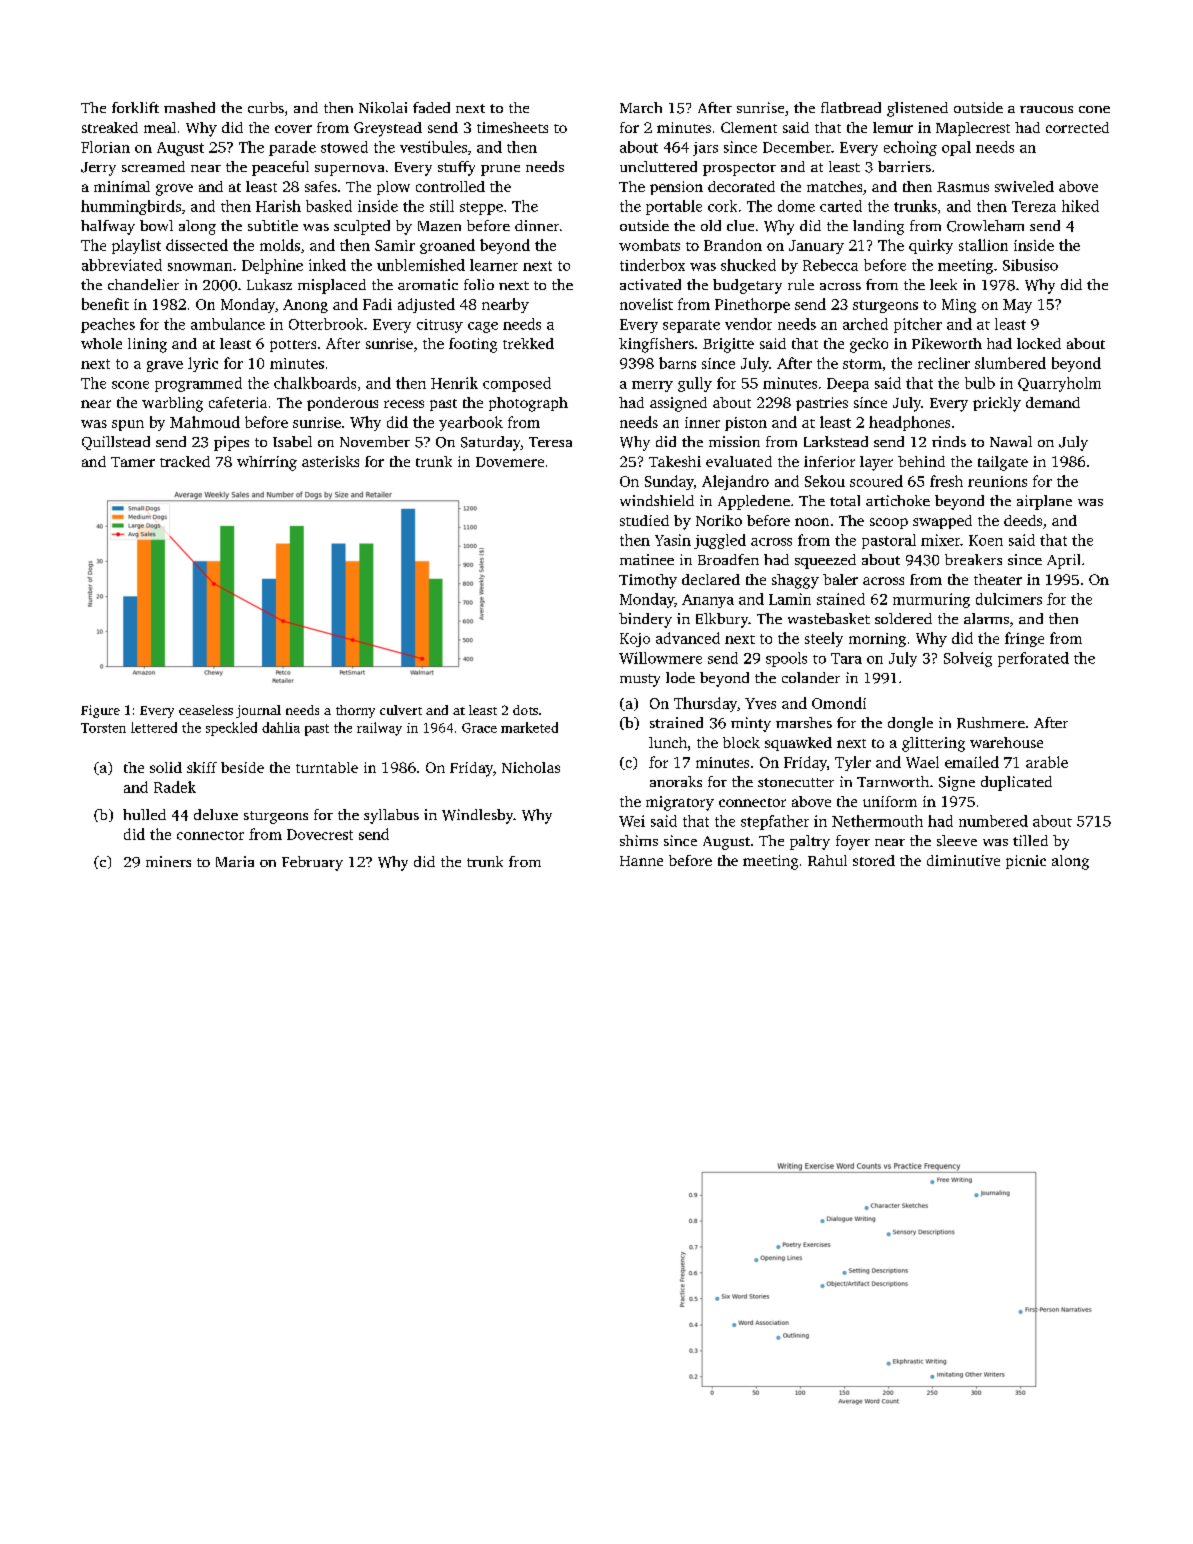 This screenshot has height=1544, width=1193. I want to click on prune, so click(500, 170).
